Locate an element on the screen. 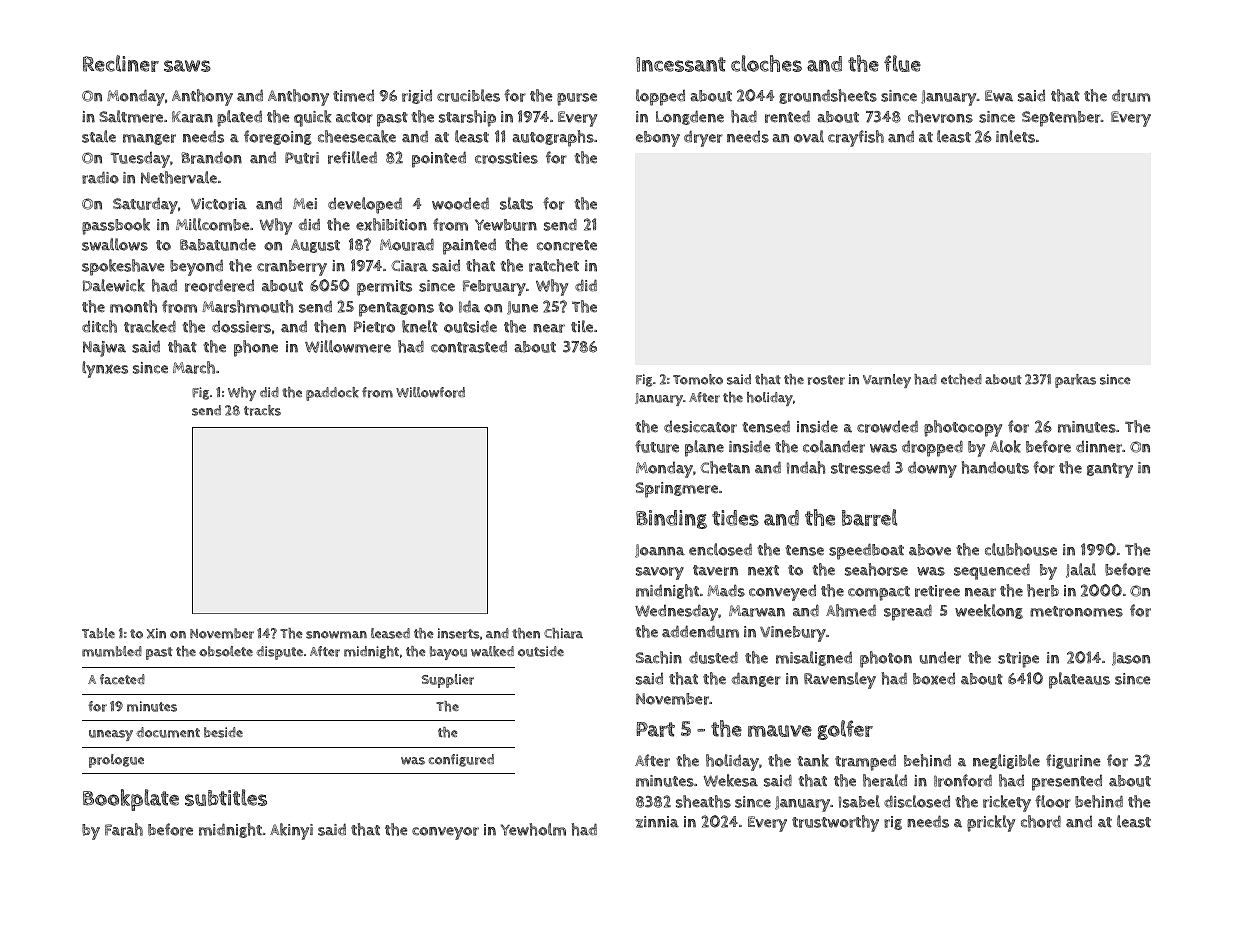 The width and height of the screenshot is (1233, 952). Recliner is located at coordinates (121, 63).
